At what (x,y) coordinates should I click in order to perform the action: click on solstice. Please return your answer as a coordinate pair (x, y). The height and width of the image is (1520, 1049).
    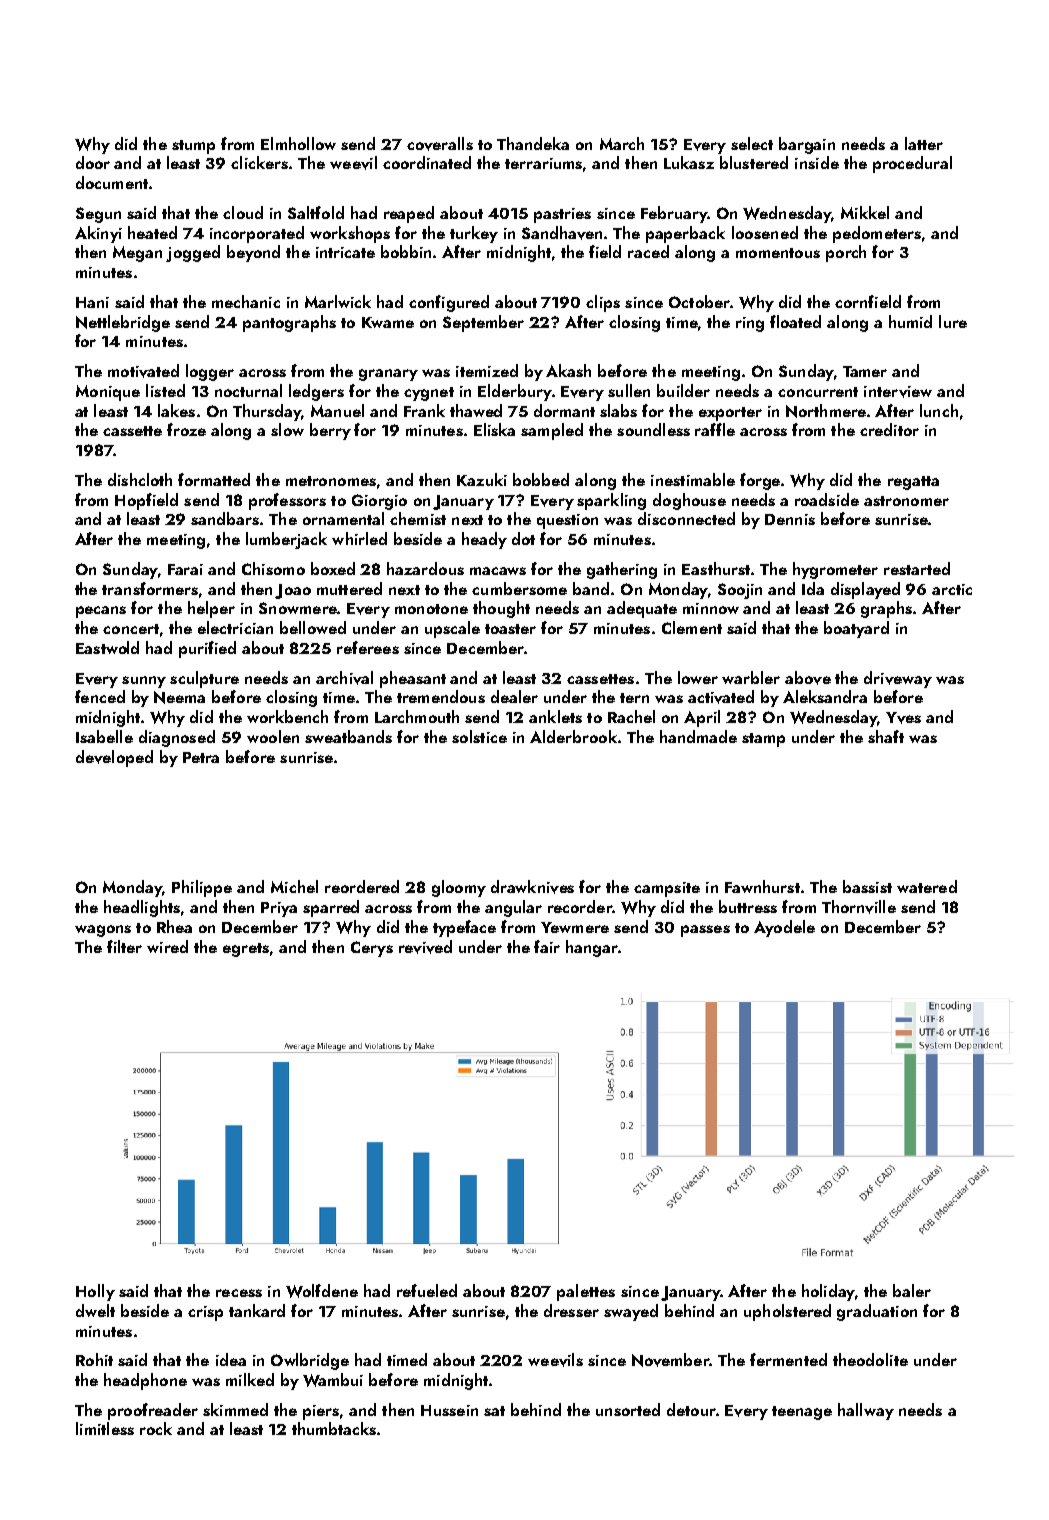
    Looking at the image, I should click on (479, 736).
